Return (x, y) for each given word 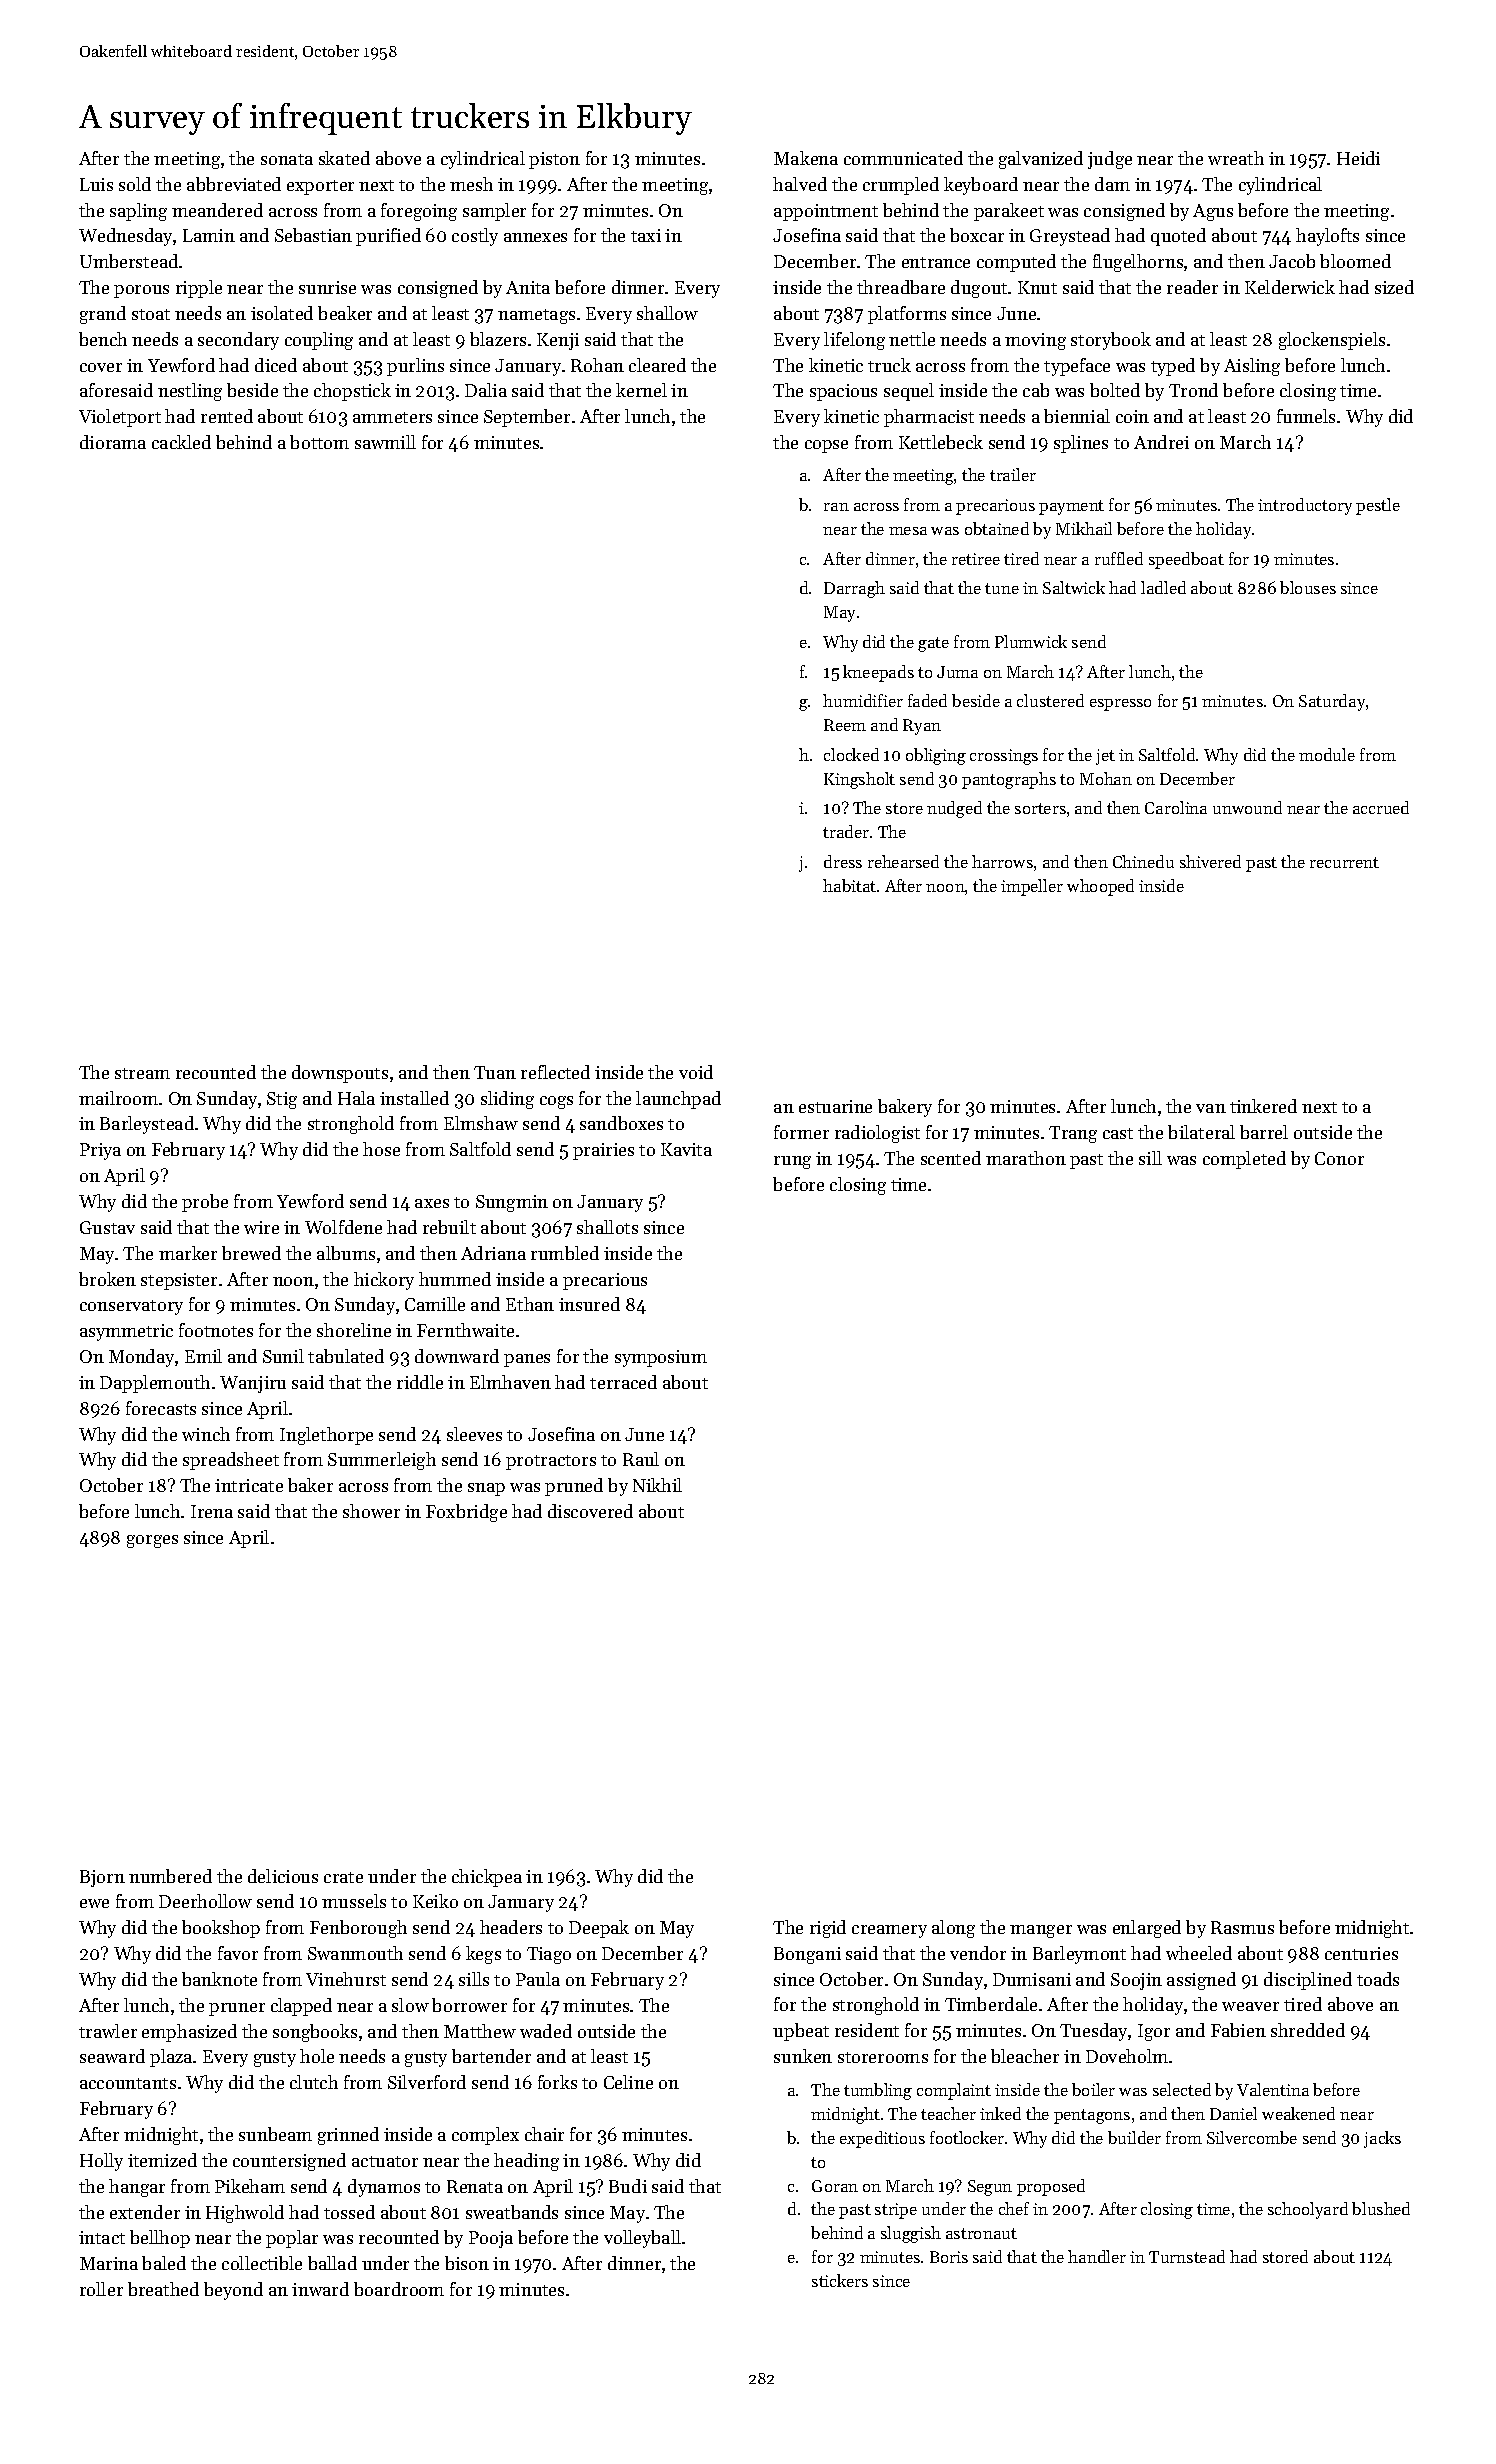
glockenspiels (1332, 341)
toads (1378, 1979)
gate (933, 644)
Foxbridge (466, 1513)
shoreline (354, 1330)
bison (467, 2263)
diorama (113, 442)
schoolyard (1308, 2210)
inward (320, 2289)
